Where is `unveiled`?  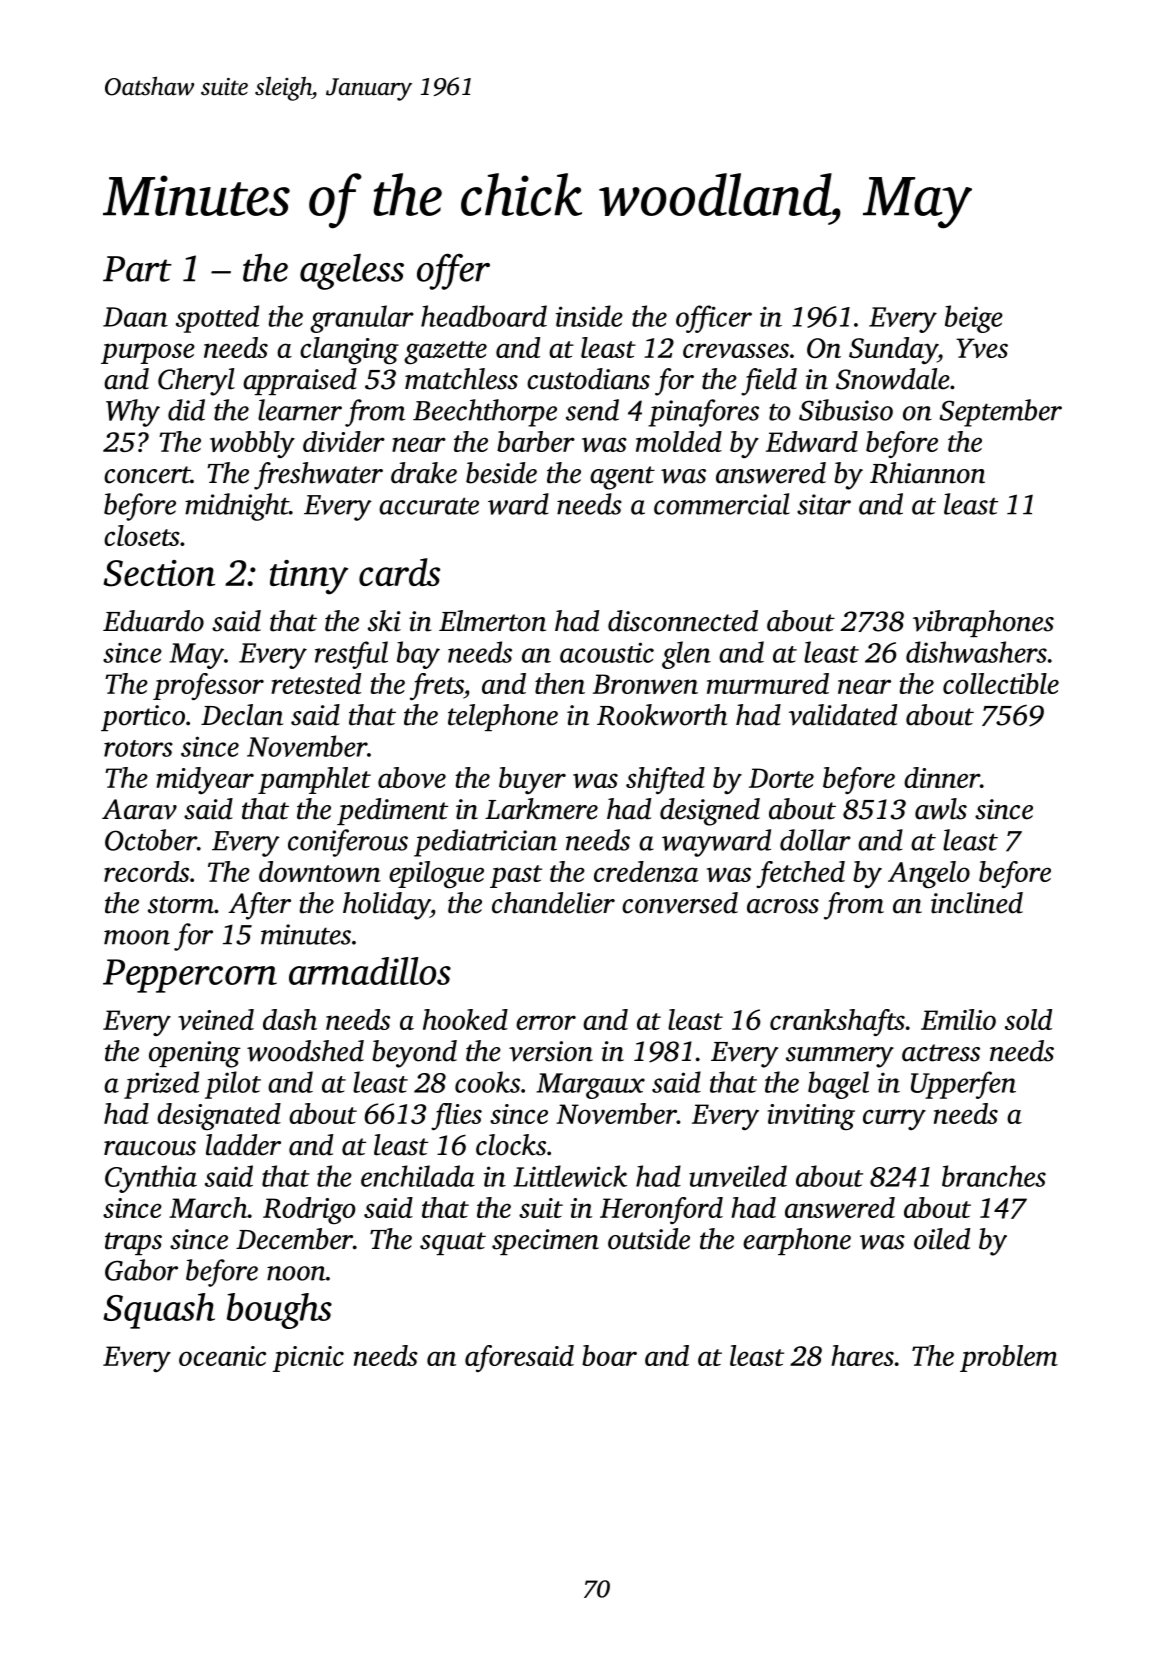 unveiled is located at coordinates (738, 1176).
